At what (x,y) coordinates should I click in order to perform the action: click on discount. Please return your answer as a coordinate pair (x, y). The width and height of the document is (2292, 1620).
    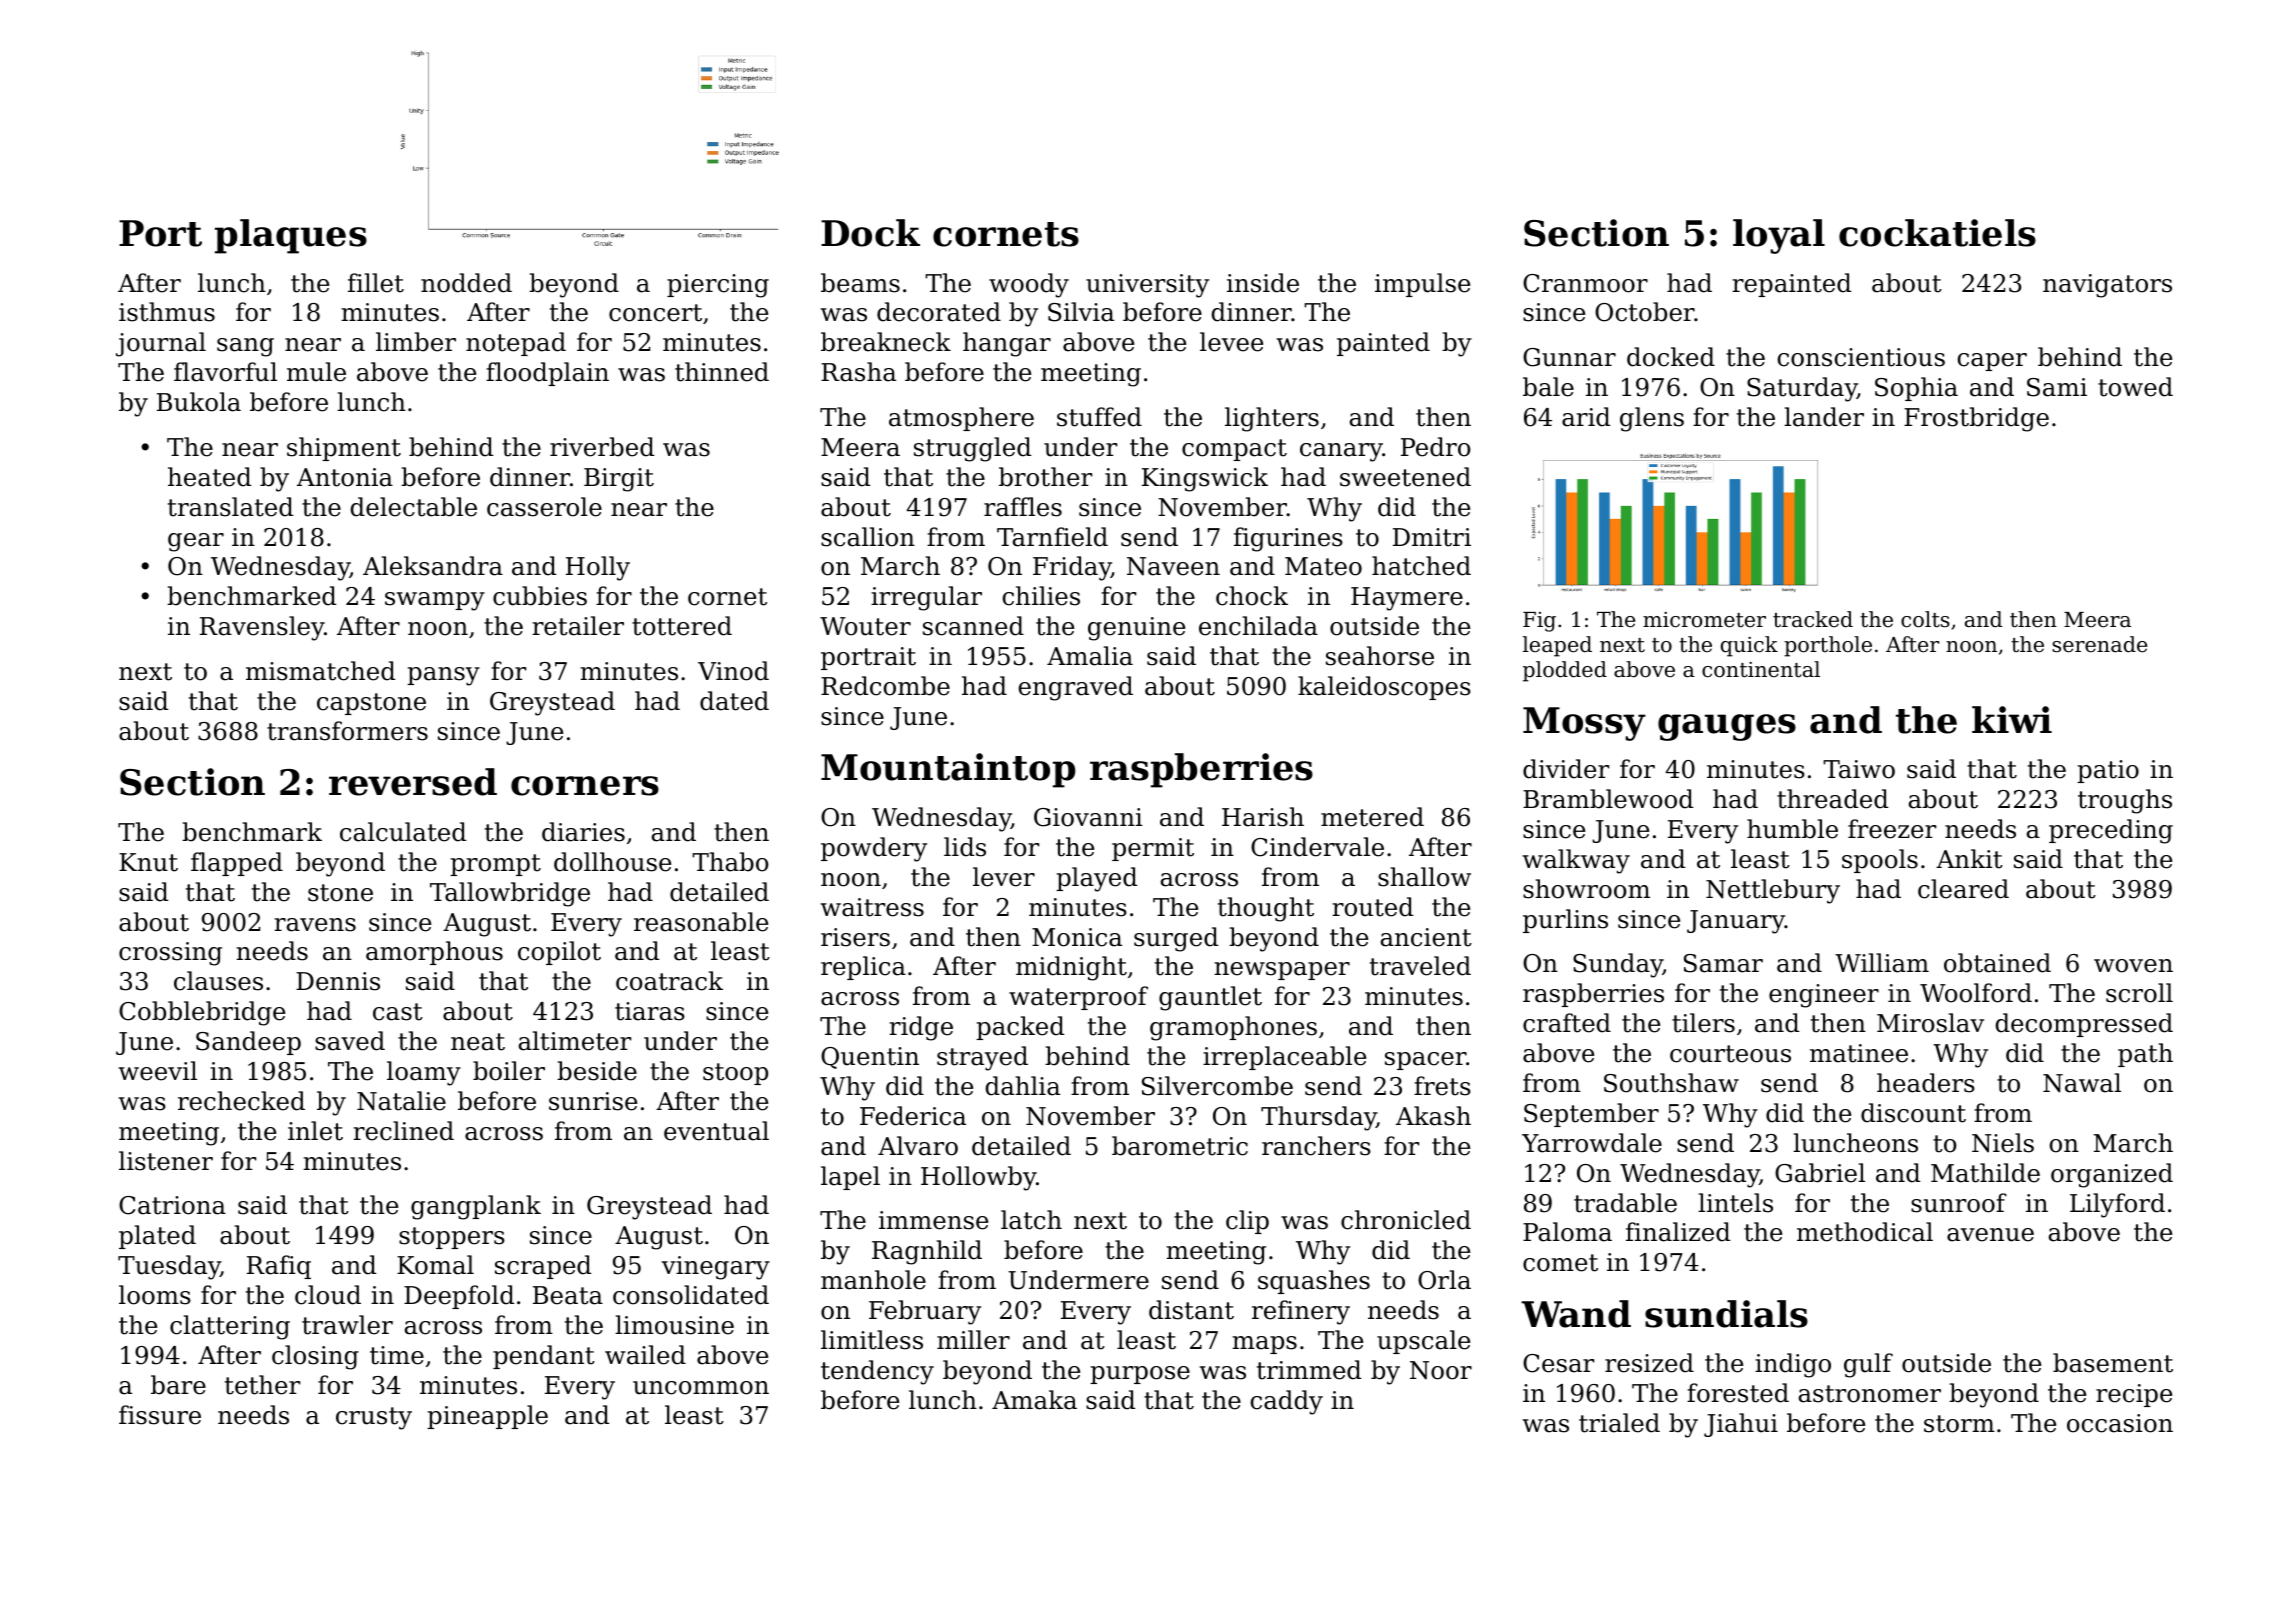
    Looking at the image, I should click on (1913, 1113).
